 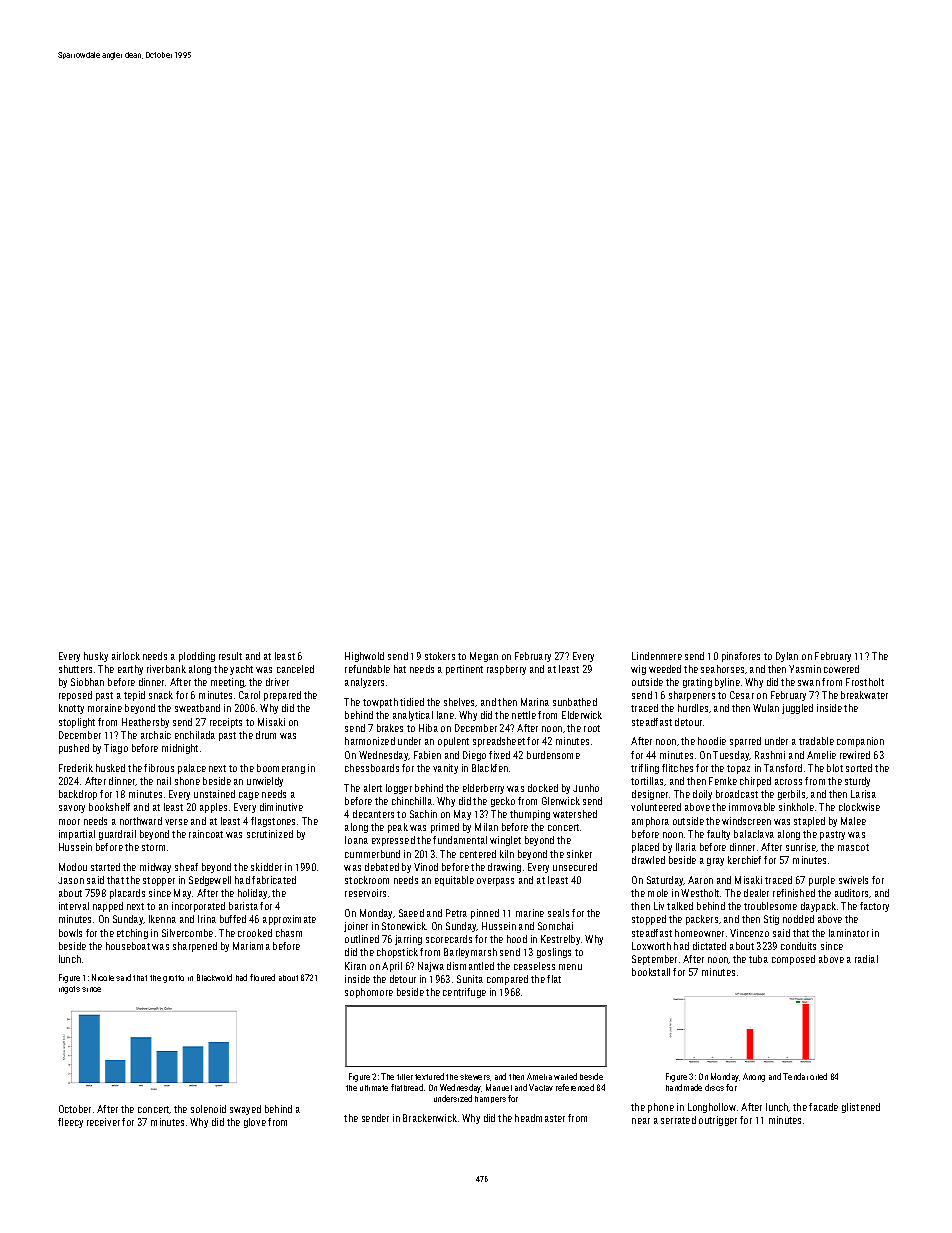 I want to click on Lindenmere, so click(x=657, y=656).
